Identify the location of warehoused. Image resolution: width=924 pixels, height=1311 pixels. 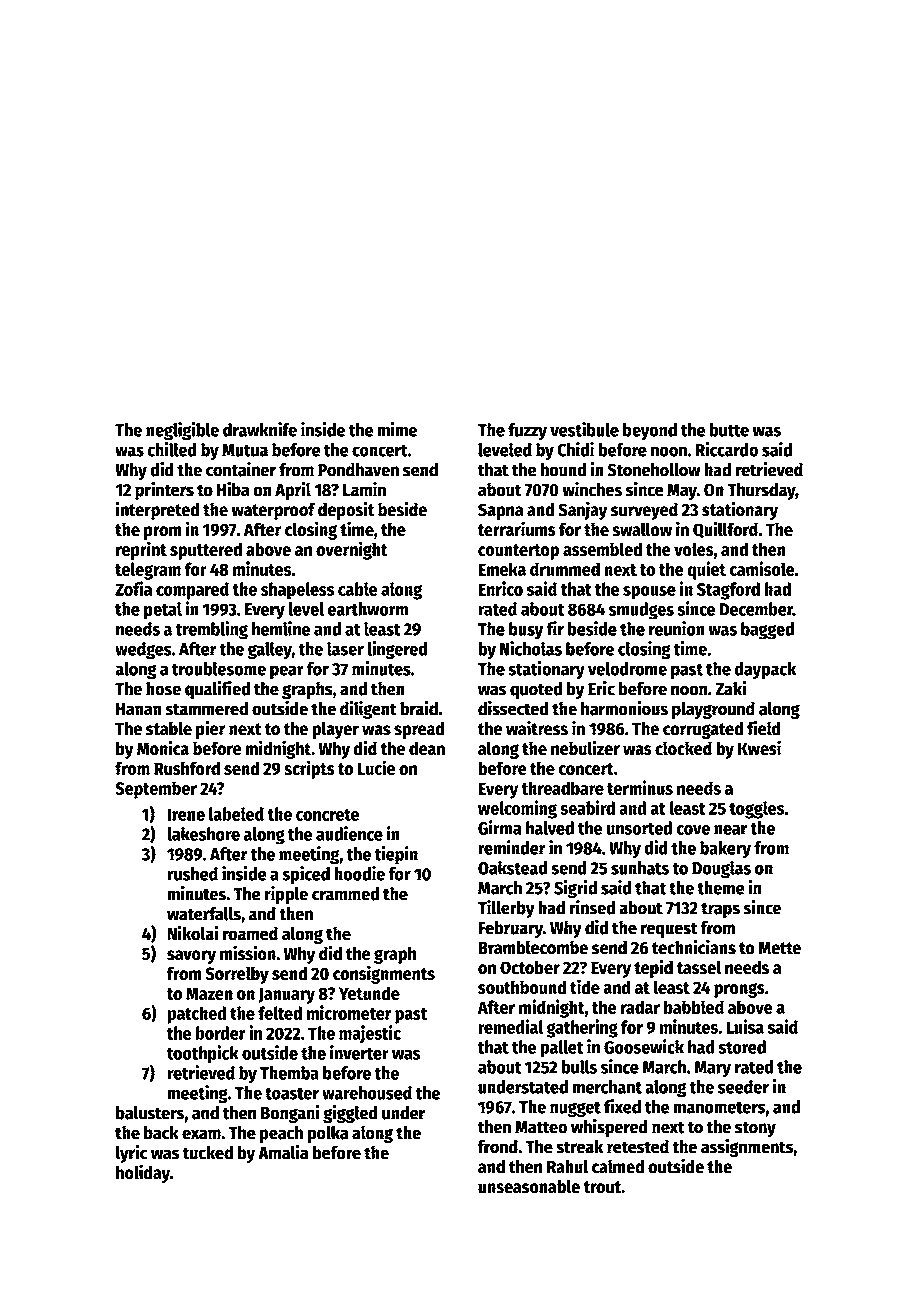
(367, 1093).
